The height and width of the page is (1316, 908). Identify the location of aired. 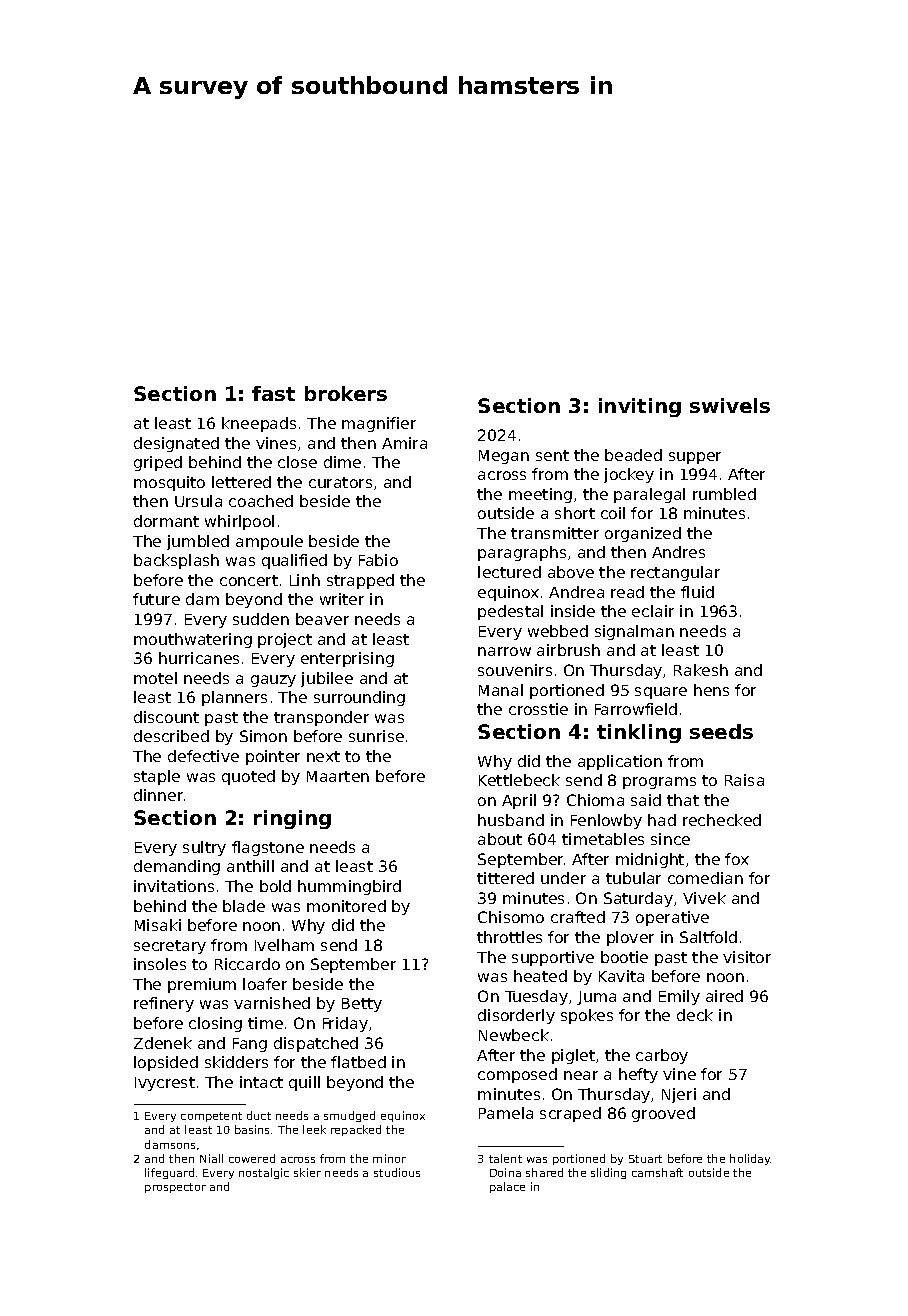
(724, 996).
